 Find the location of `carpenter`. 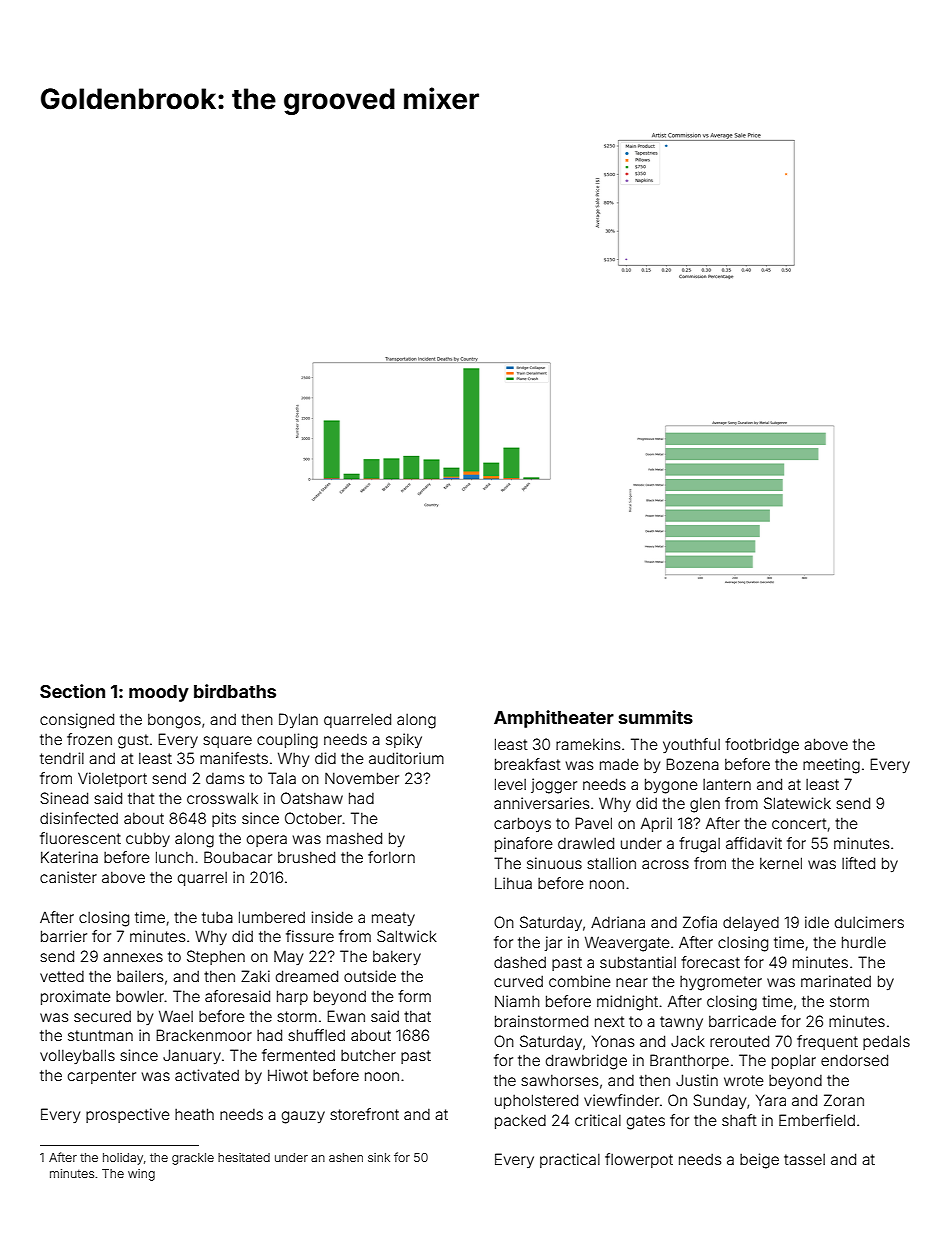

carpenter is located at coordinates (102, 1077).
